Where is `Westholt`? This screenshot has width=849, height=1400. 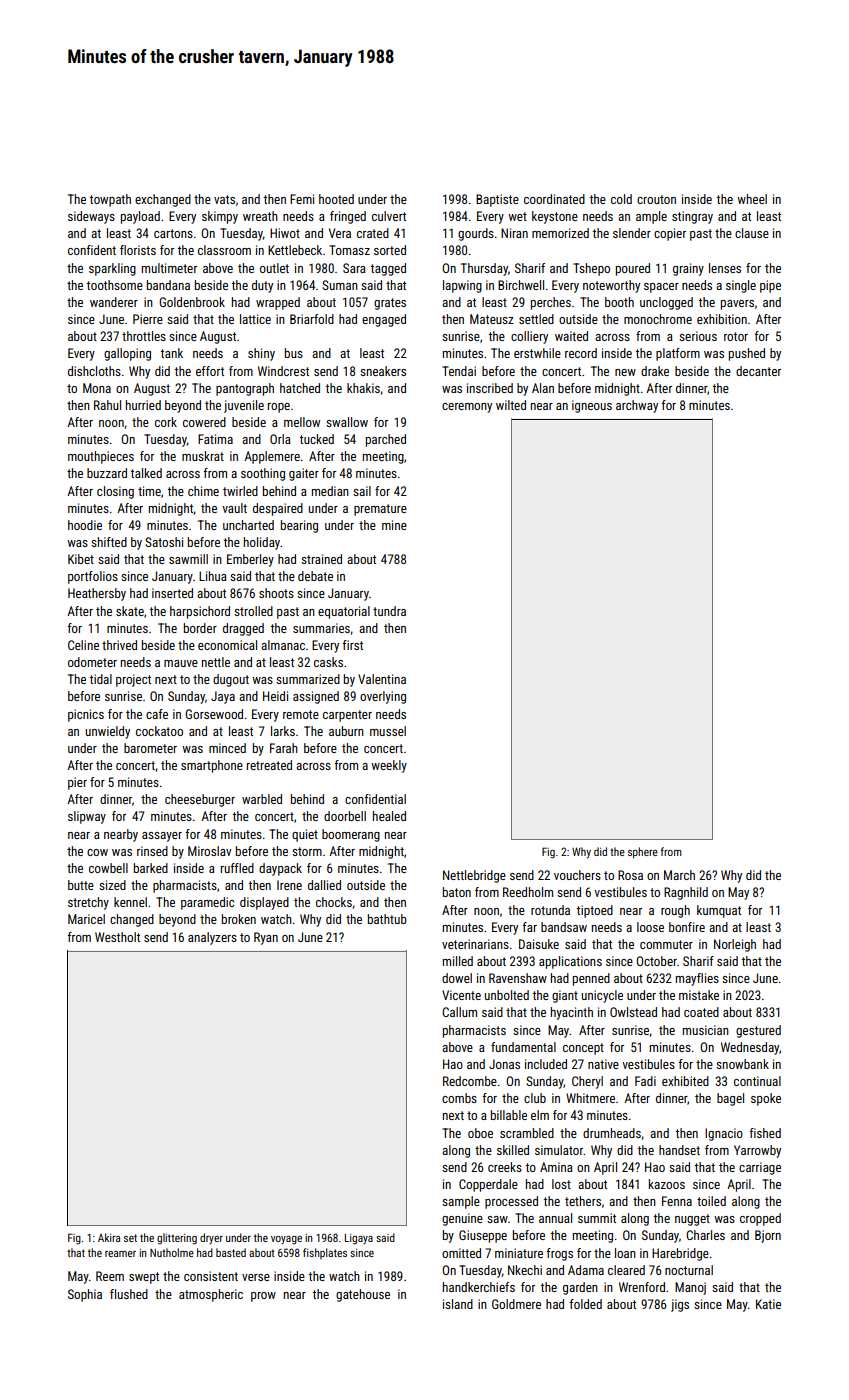 Westholt is located at coordinates (117, 937).
